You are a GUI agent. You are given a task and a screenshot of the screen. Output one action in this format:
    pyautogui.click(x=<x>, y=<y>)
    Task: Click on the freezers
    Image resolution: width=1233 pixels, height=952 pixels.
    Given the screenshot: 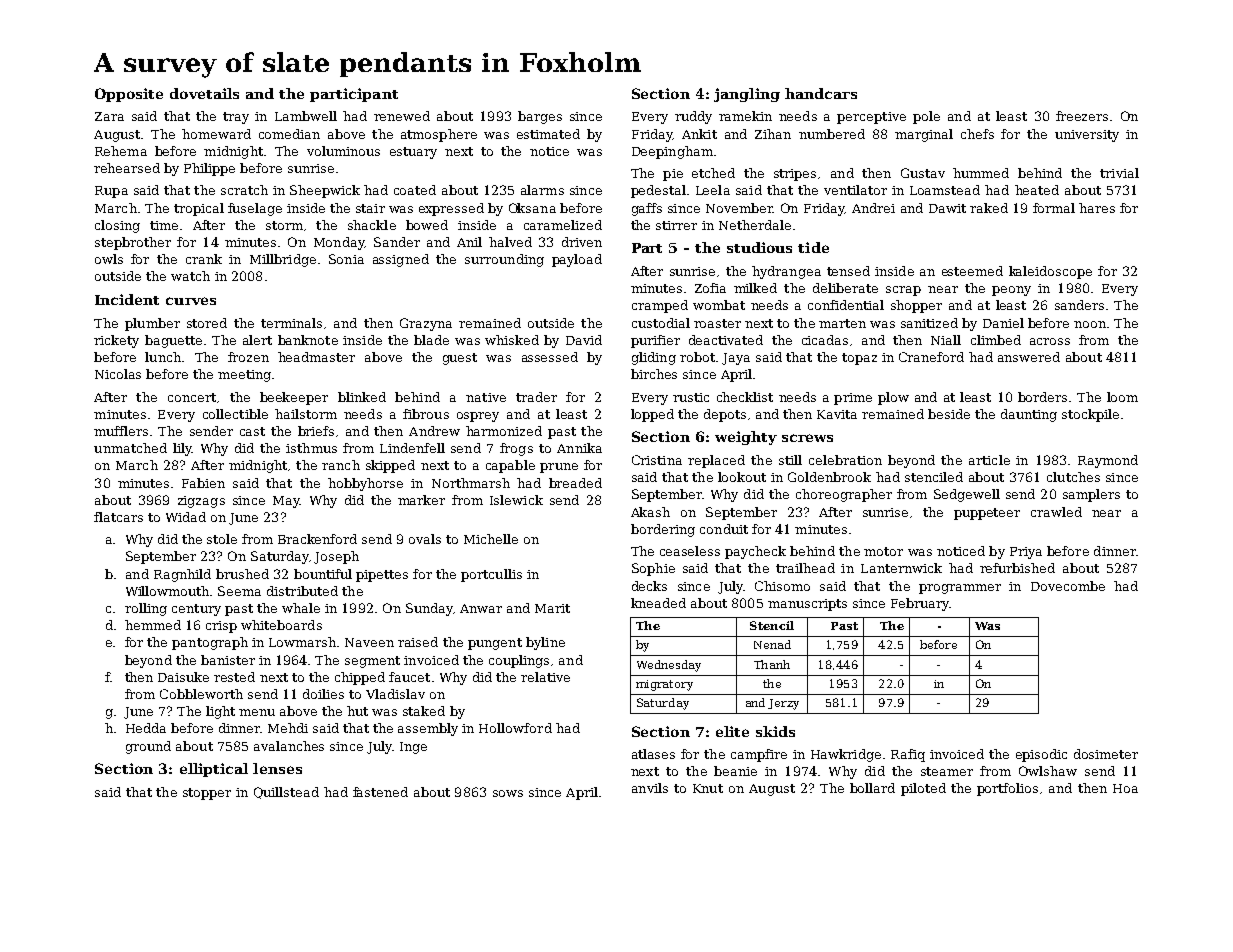 What is the action you would take?
    pyautogui.click(x=1082, y=116)
